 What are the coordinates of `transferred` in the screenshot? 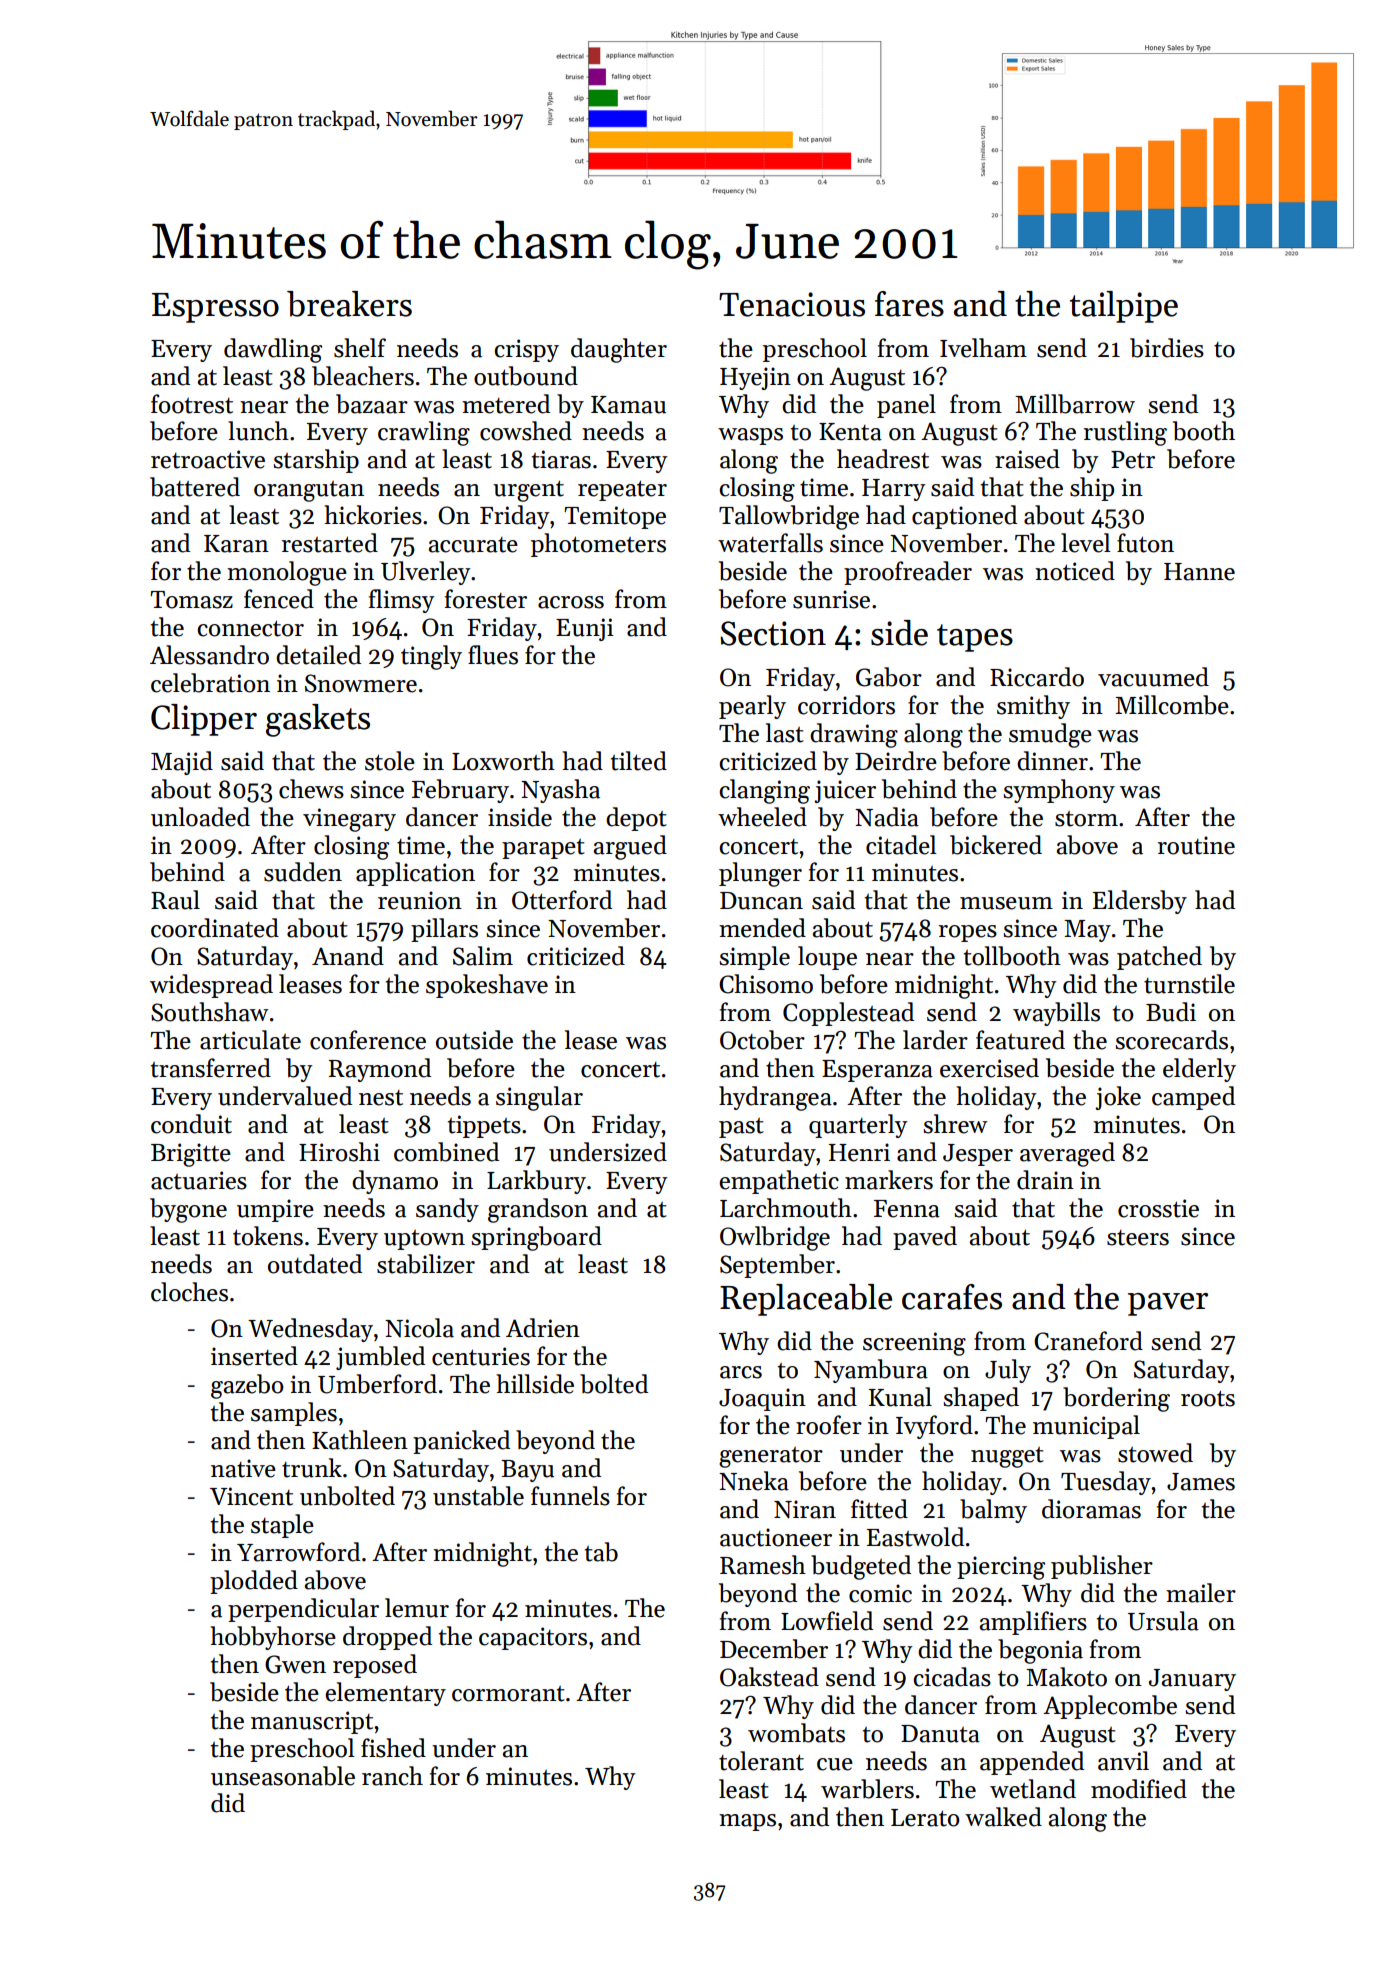 It's located at (211, 1068).
